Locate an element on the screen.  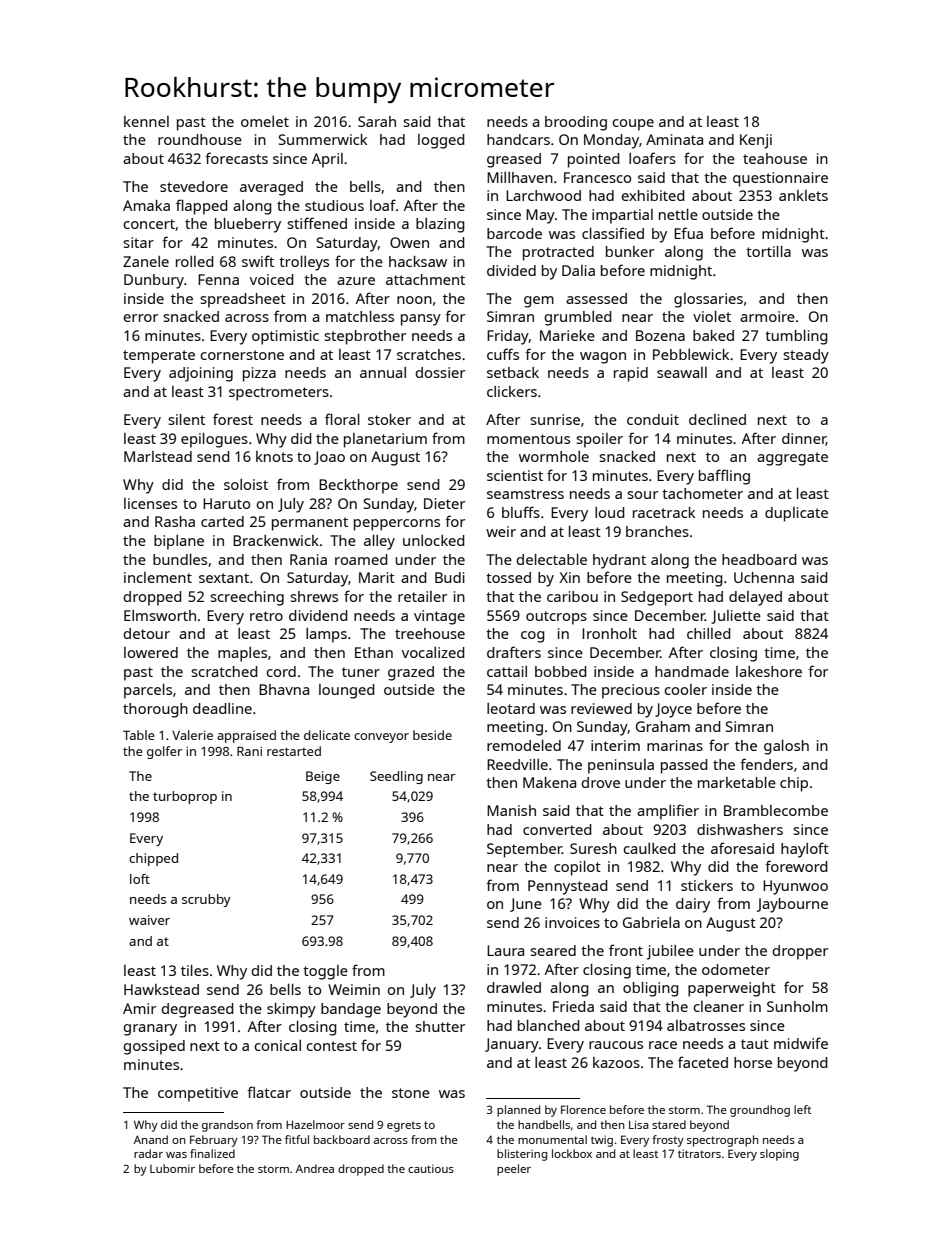
Marieke is located at coordinates (567, 335).
